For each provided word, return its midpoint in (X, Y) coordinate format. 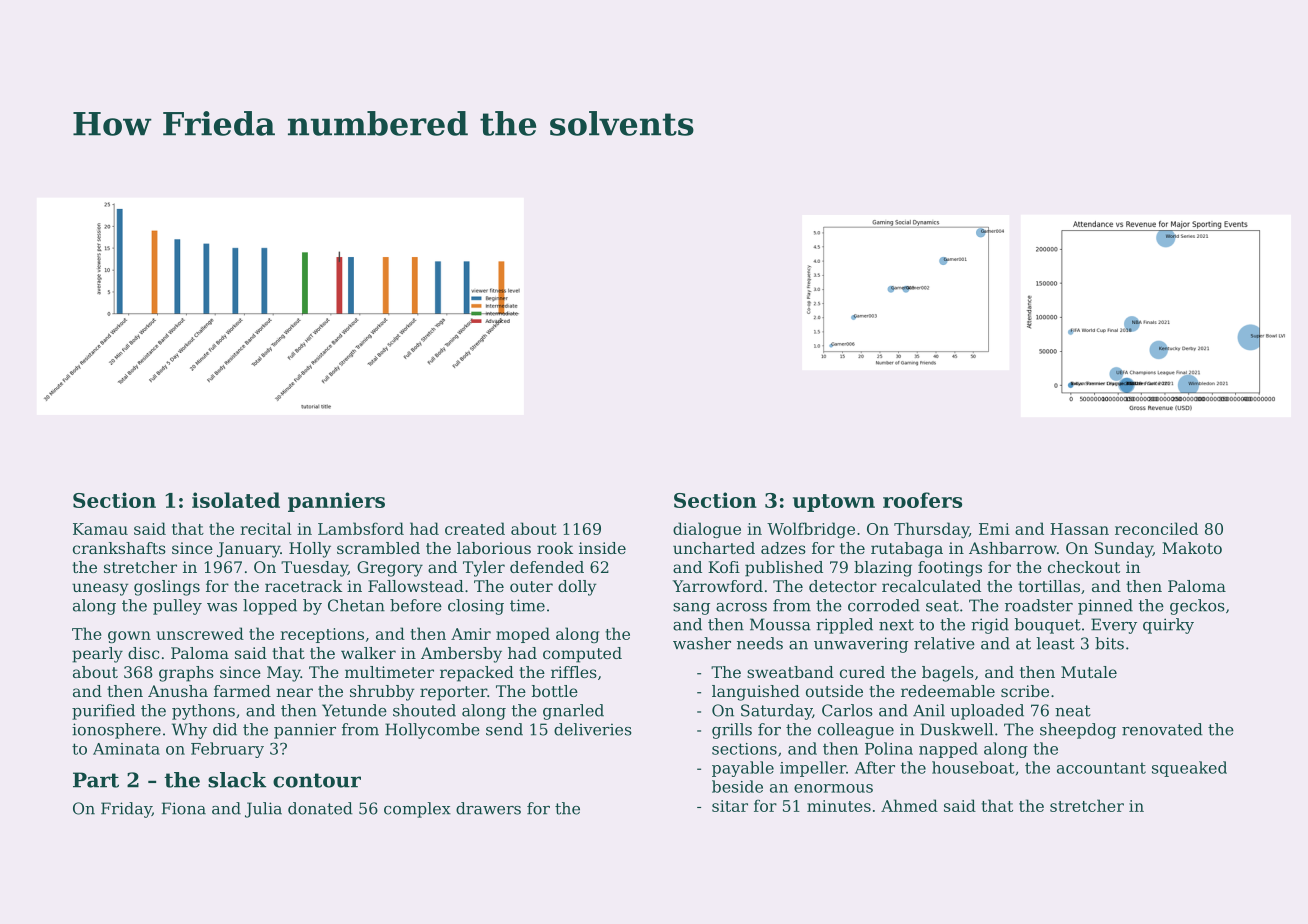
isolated (236, 500)
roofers (922, 500)
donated (320, 808)
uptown (834, 503)
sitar (730, 806)
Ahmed (909, 805)
